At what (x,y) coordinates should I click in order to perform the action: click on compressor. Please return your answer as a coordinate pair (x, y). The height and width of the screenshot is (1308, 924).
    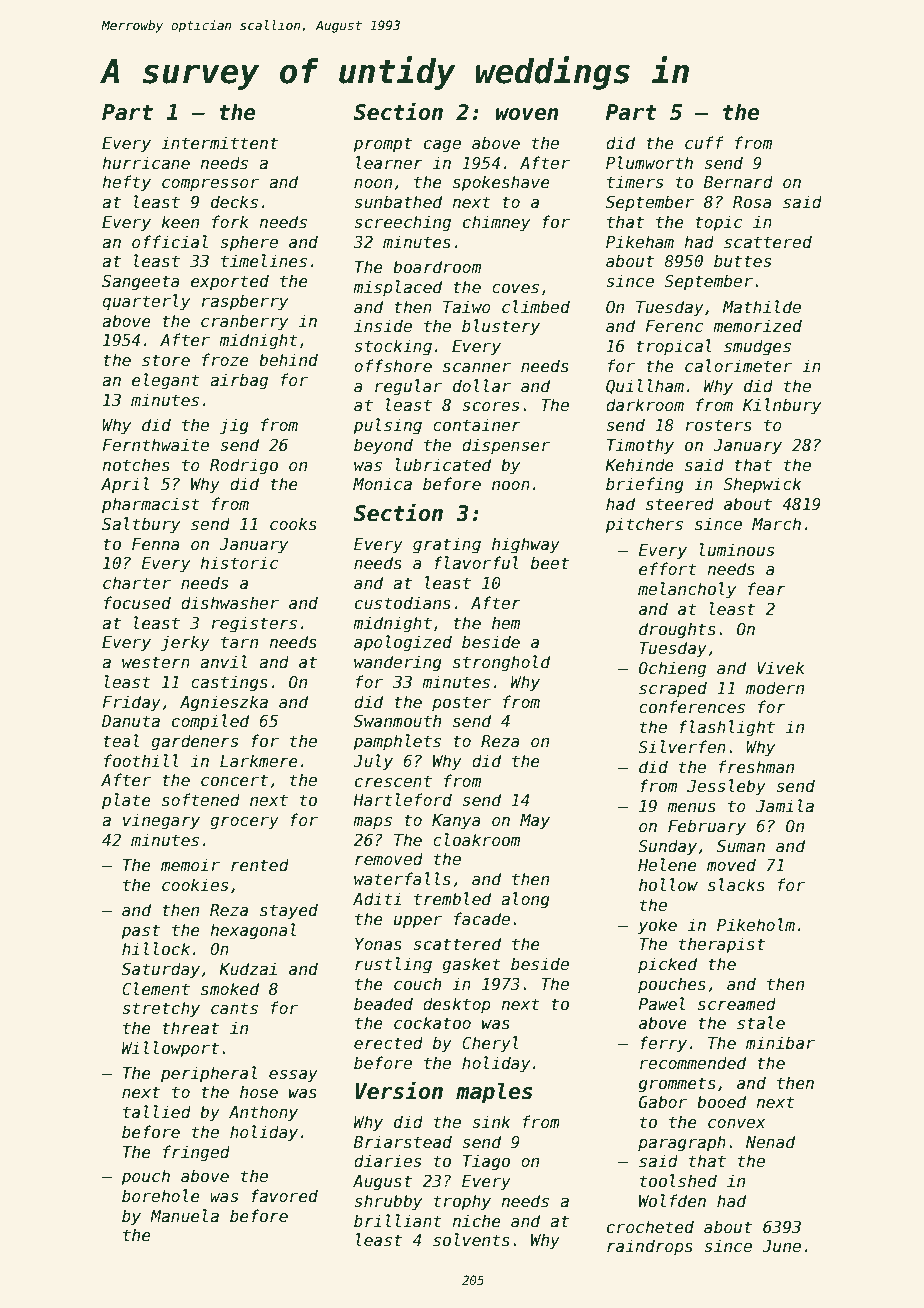
    Looking at the image, I should click on (210, 185).
